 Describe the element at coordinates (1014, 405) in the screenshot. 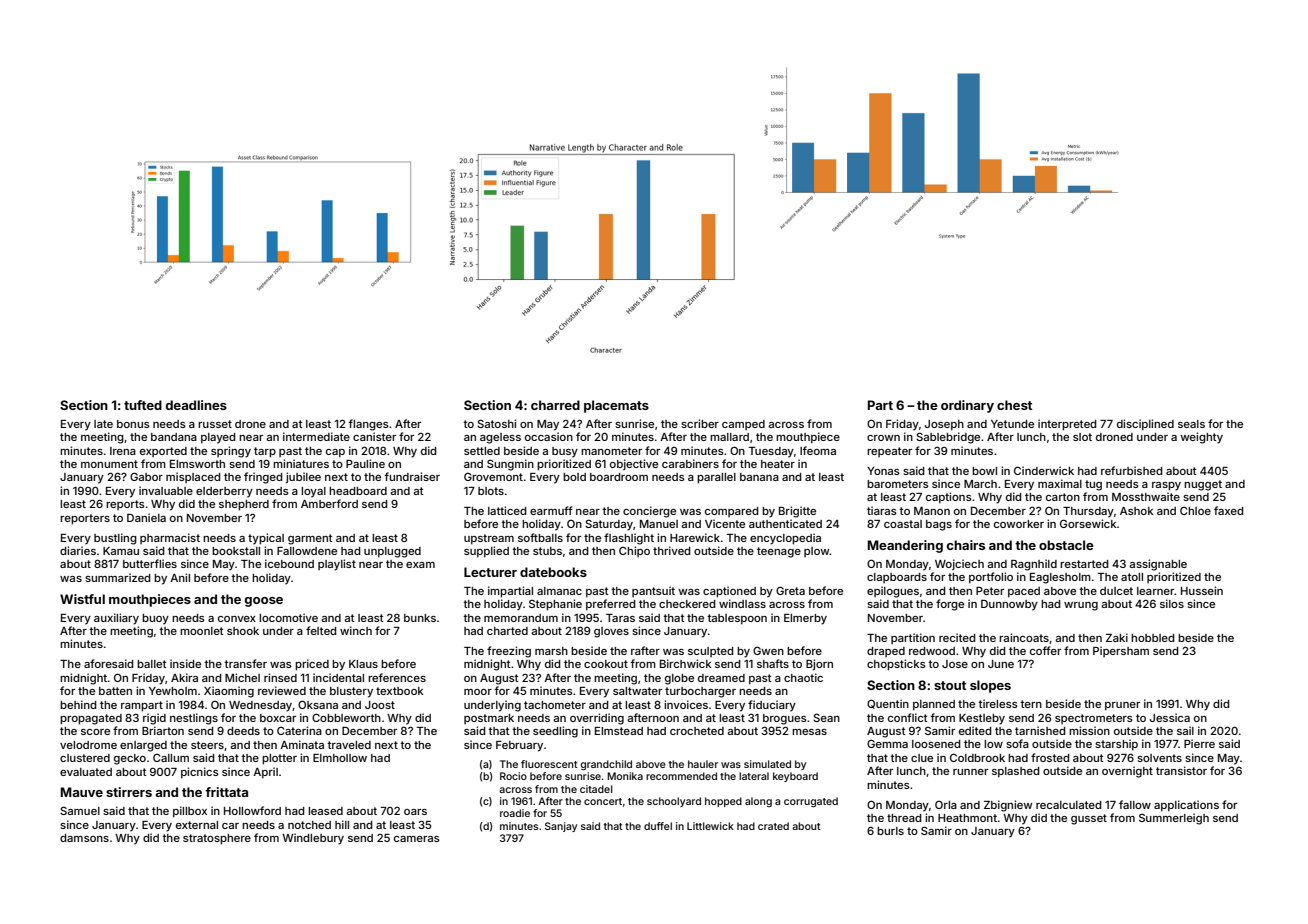

I see `chest` at that location.
